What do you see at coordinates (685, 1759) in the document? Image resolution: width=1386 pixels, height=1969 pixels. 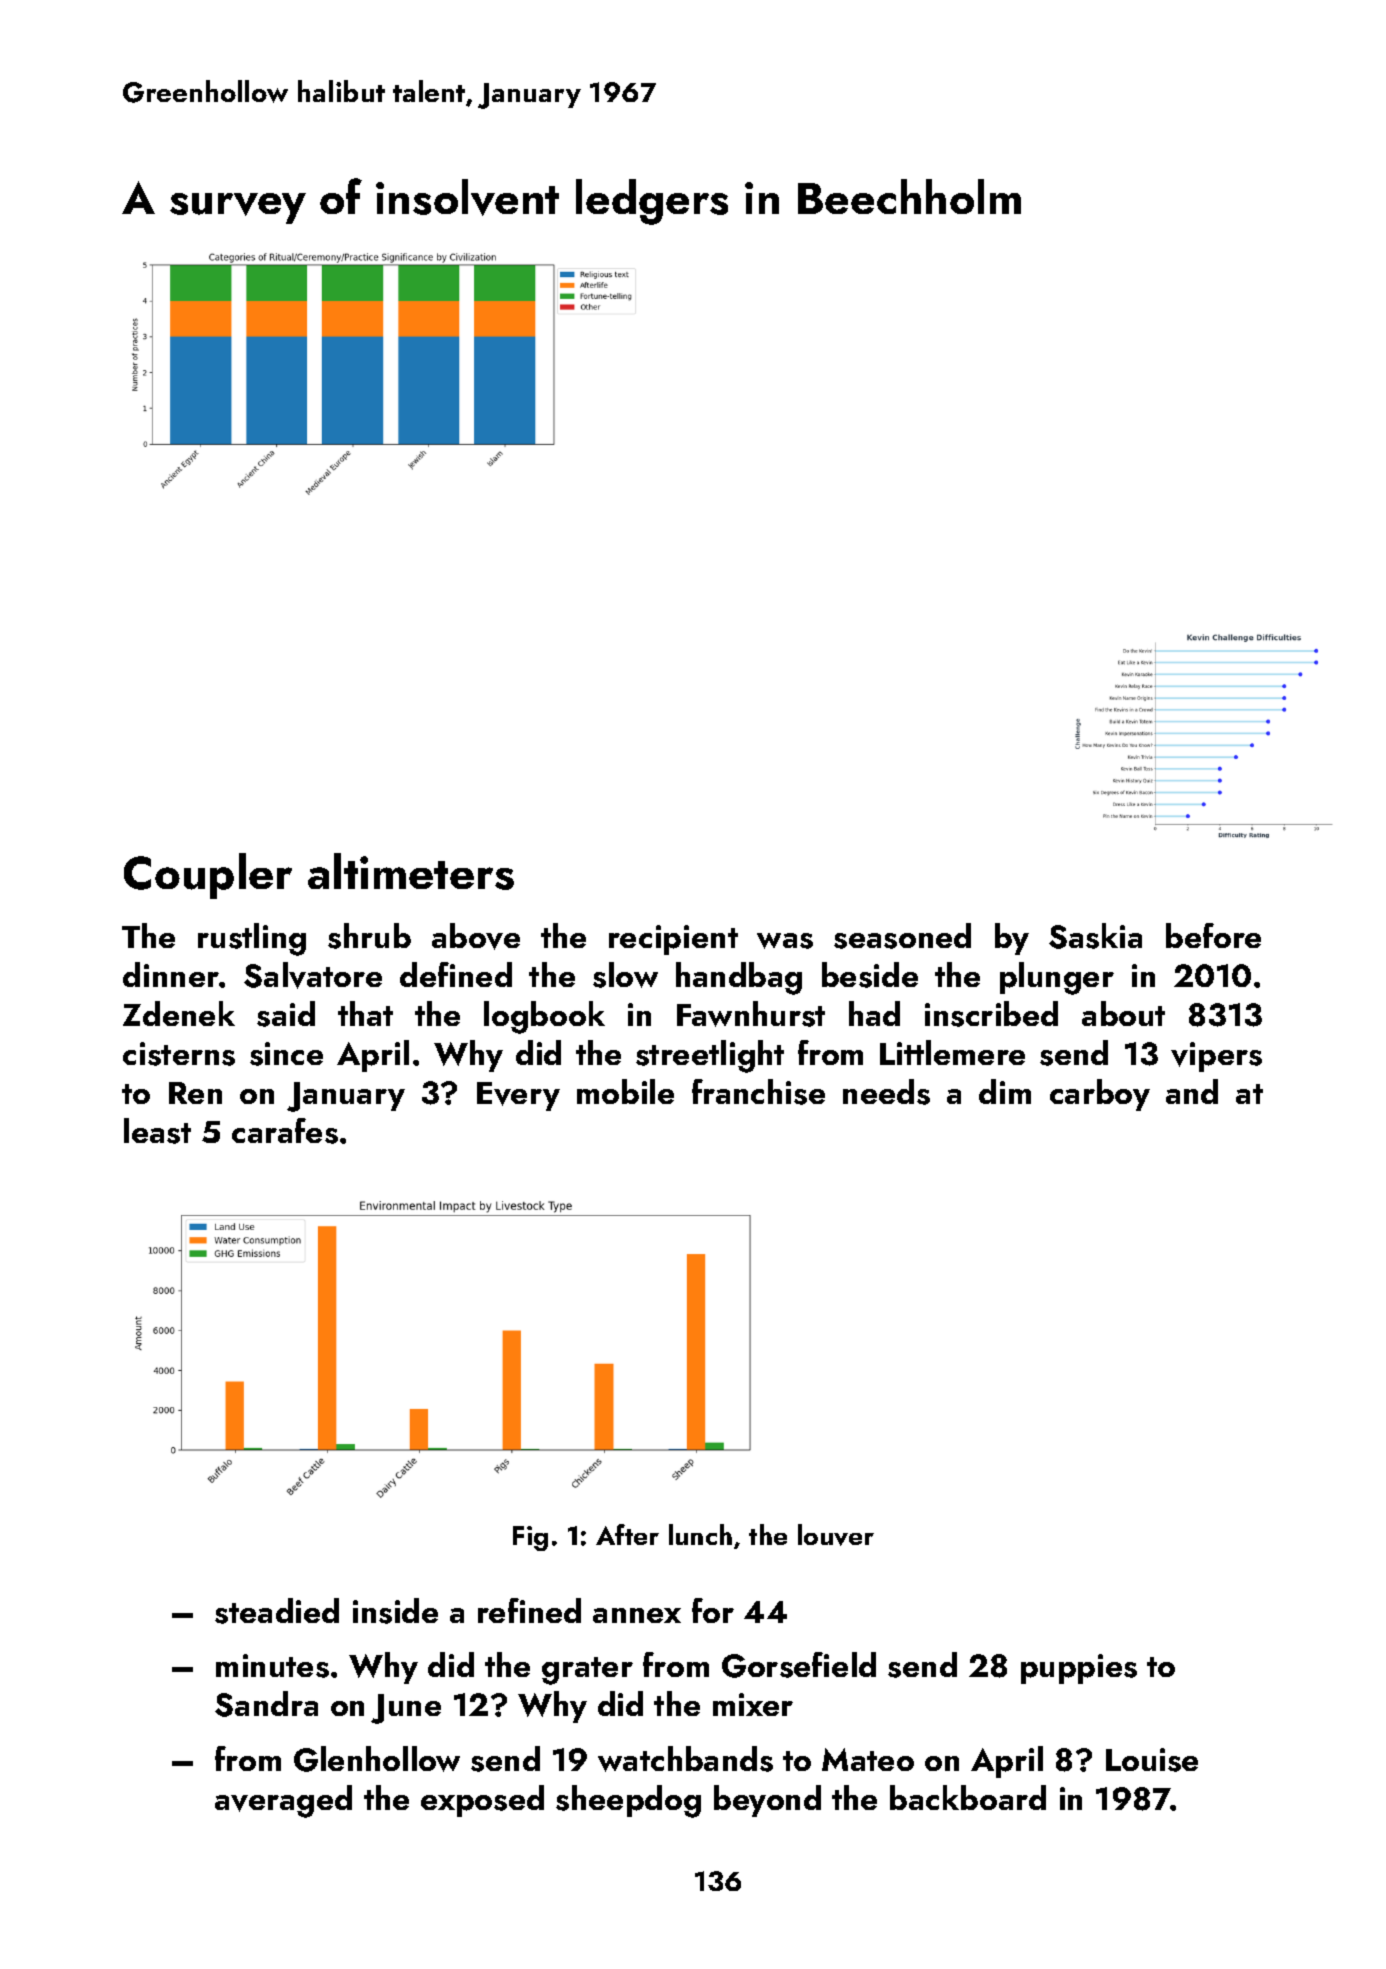 I see `watchbands` at bounding box center [685, 1759].
